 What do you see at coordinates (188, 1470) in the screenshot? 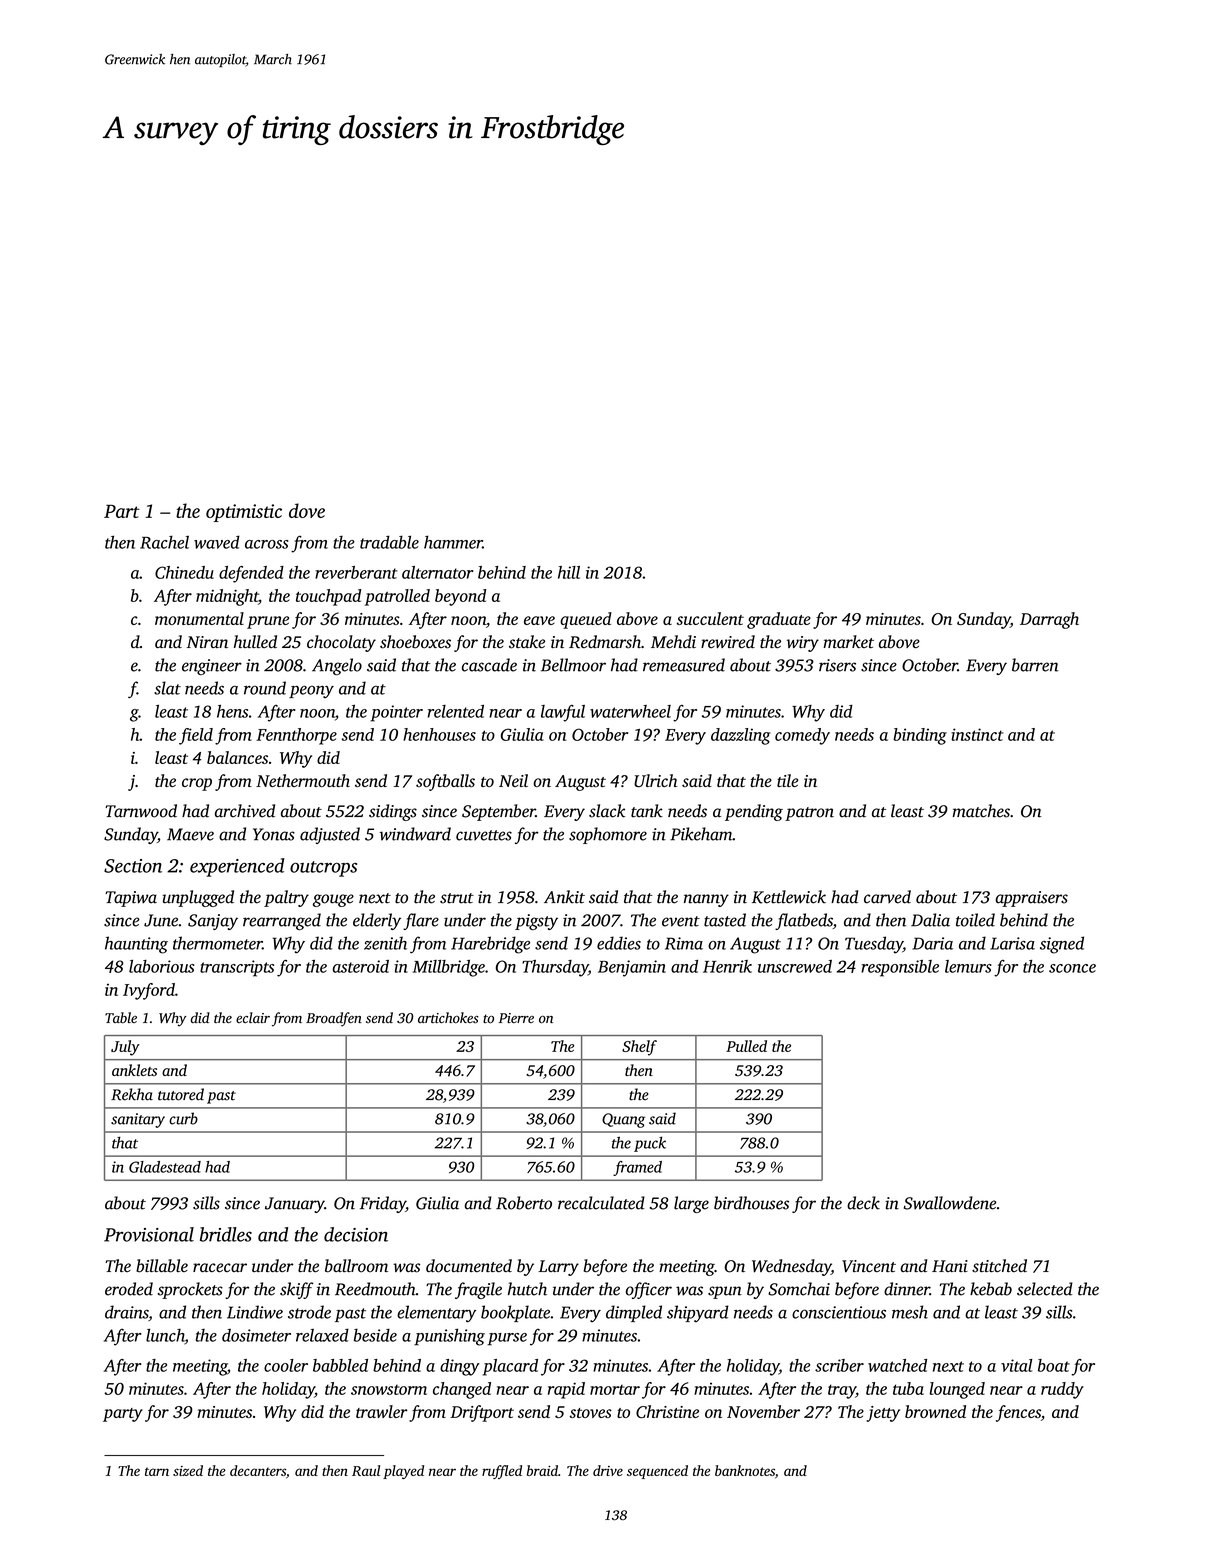
I see `sized` at bounding box center [188, 1470].
